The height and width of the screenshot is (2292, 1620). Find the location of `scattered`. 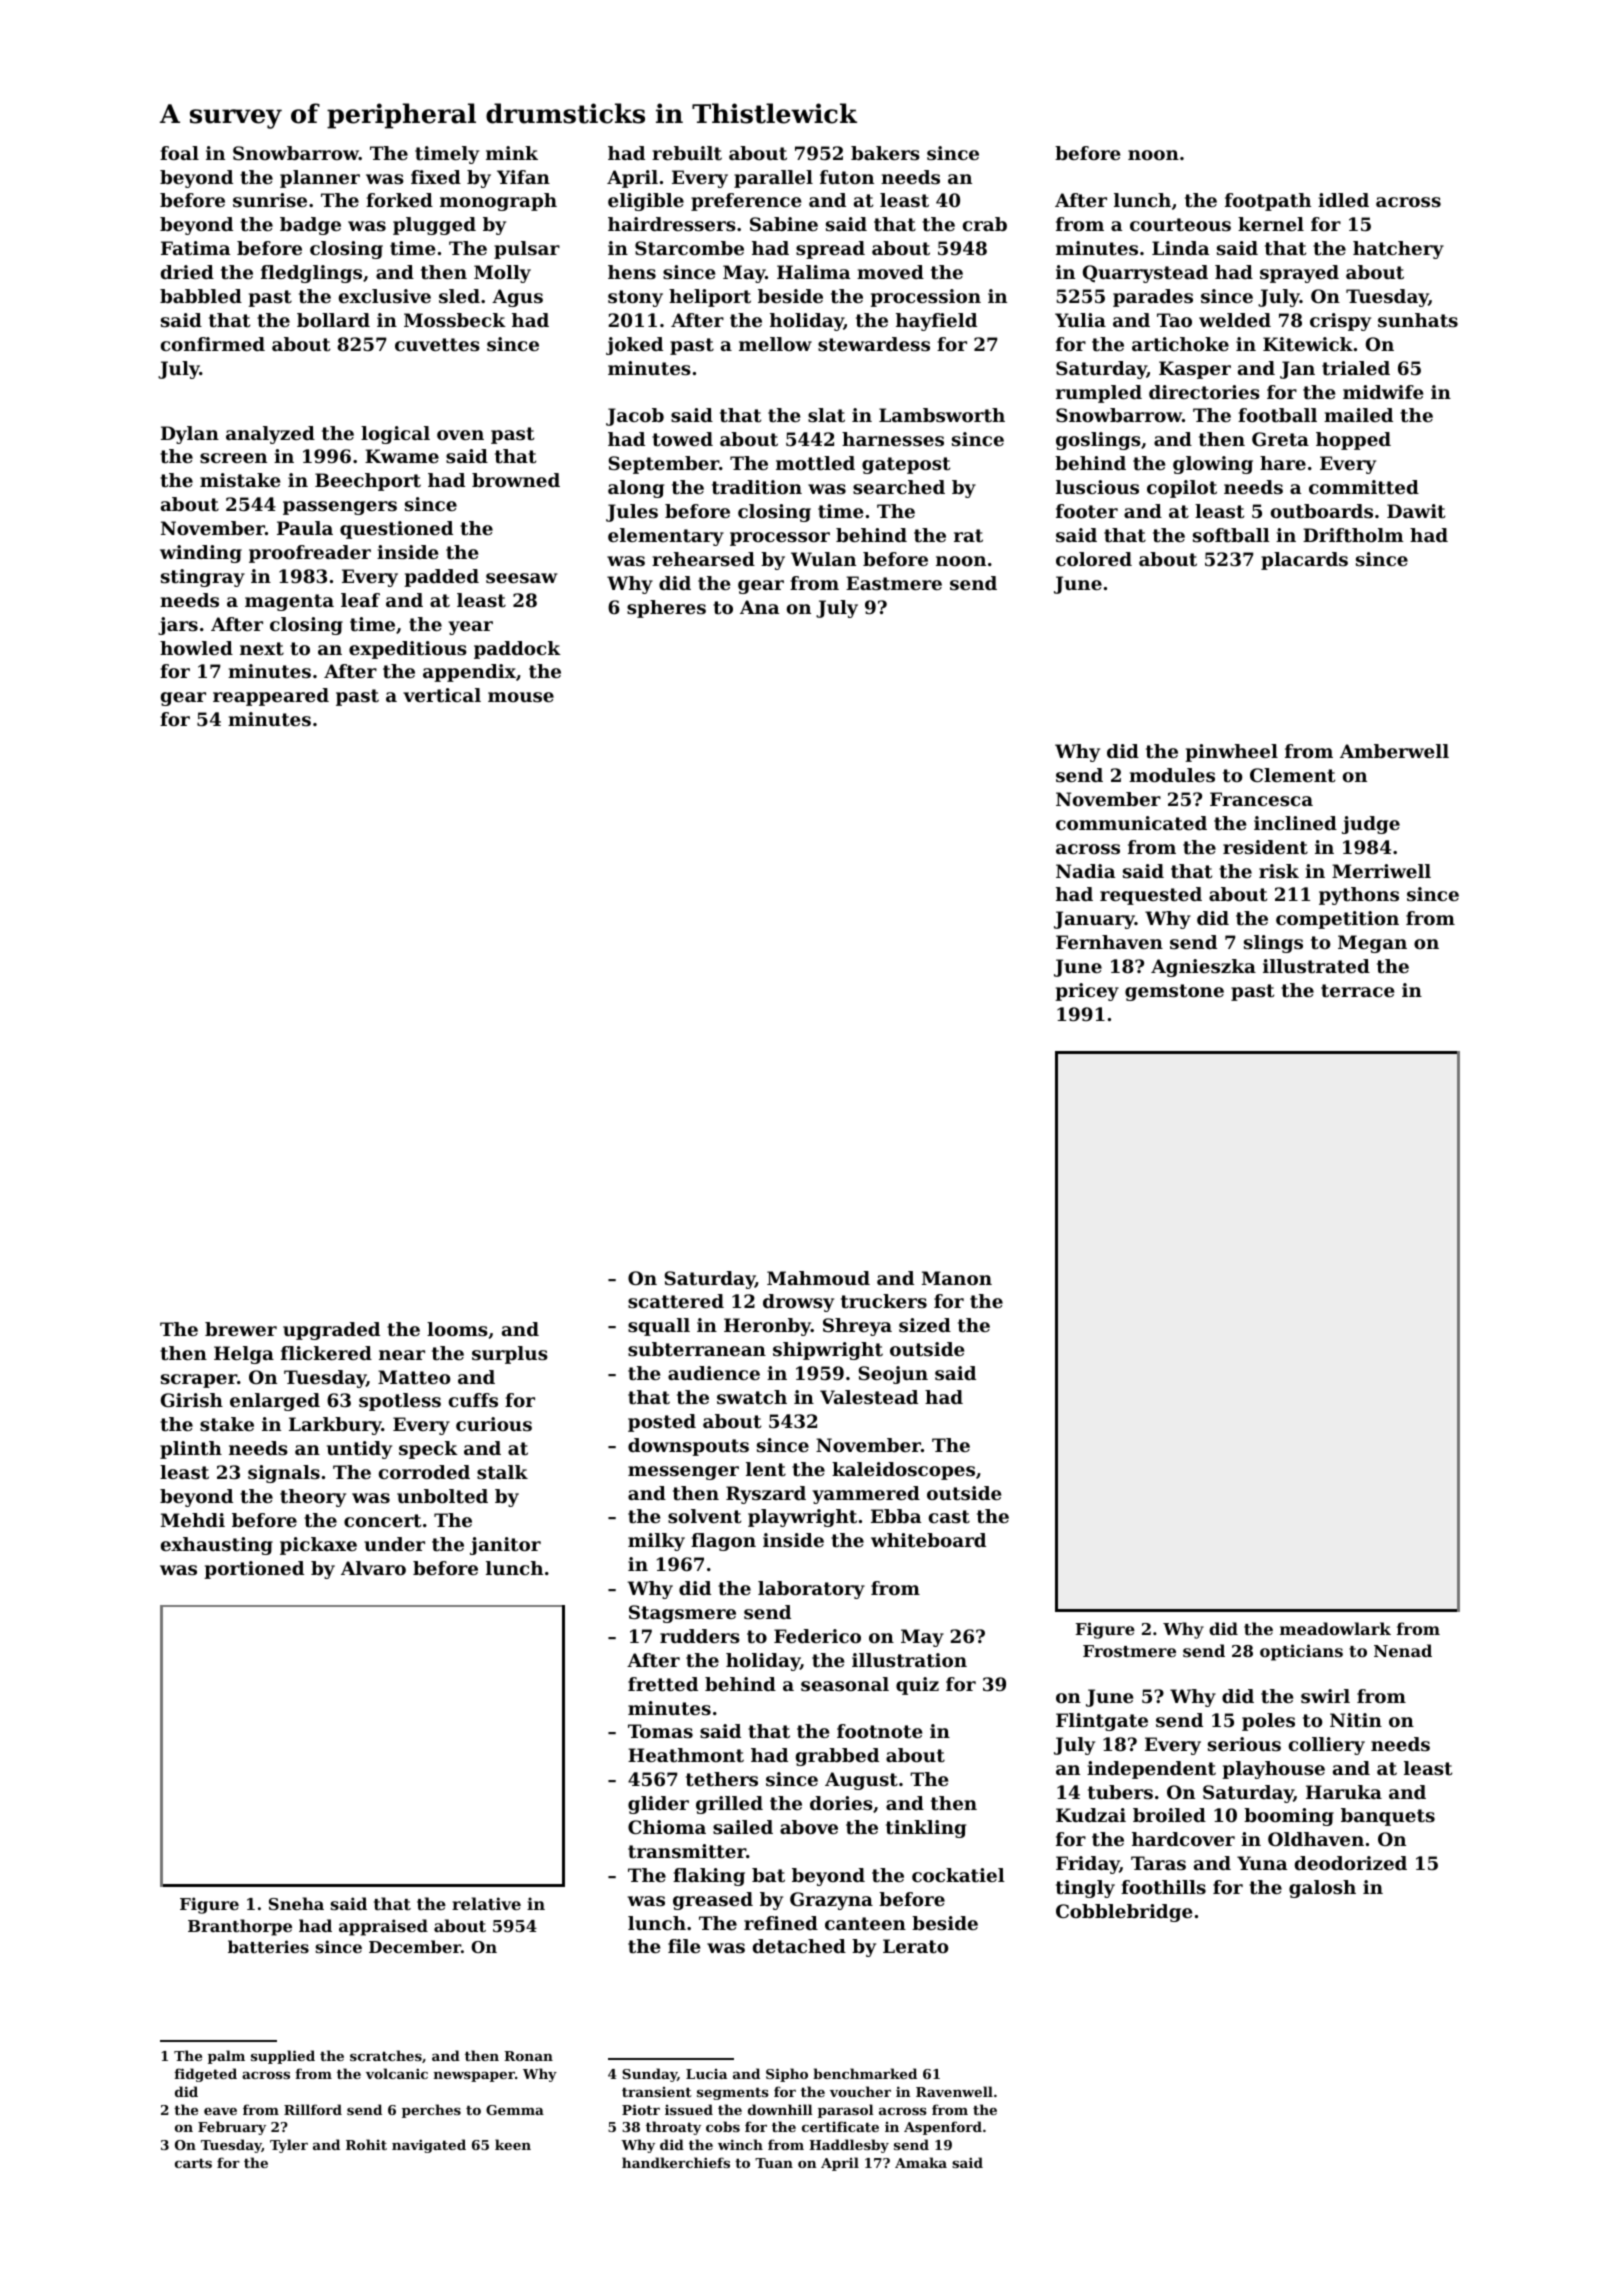

scattered is located at coordinates (676, 1301).
